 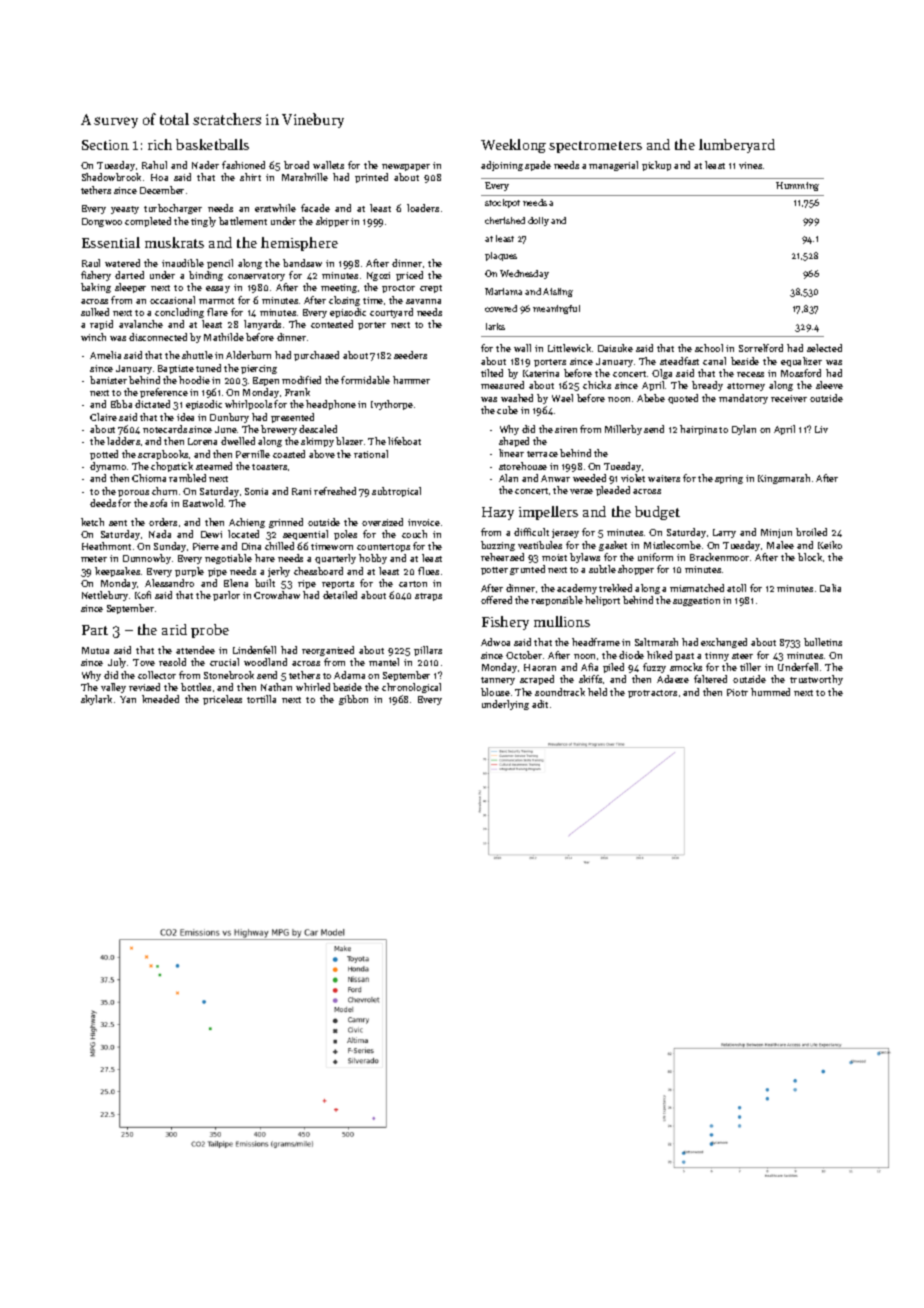 I want to click on battlement, so click(x=243, y=221).
